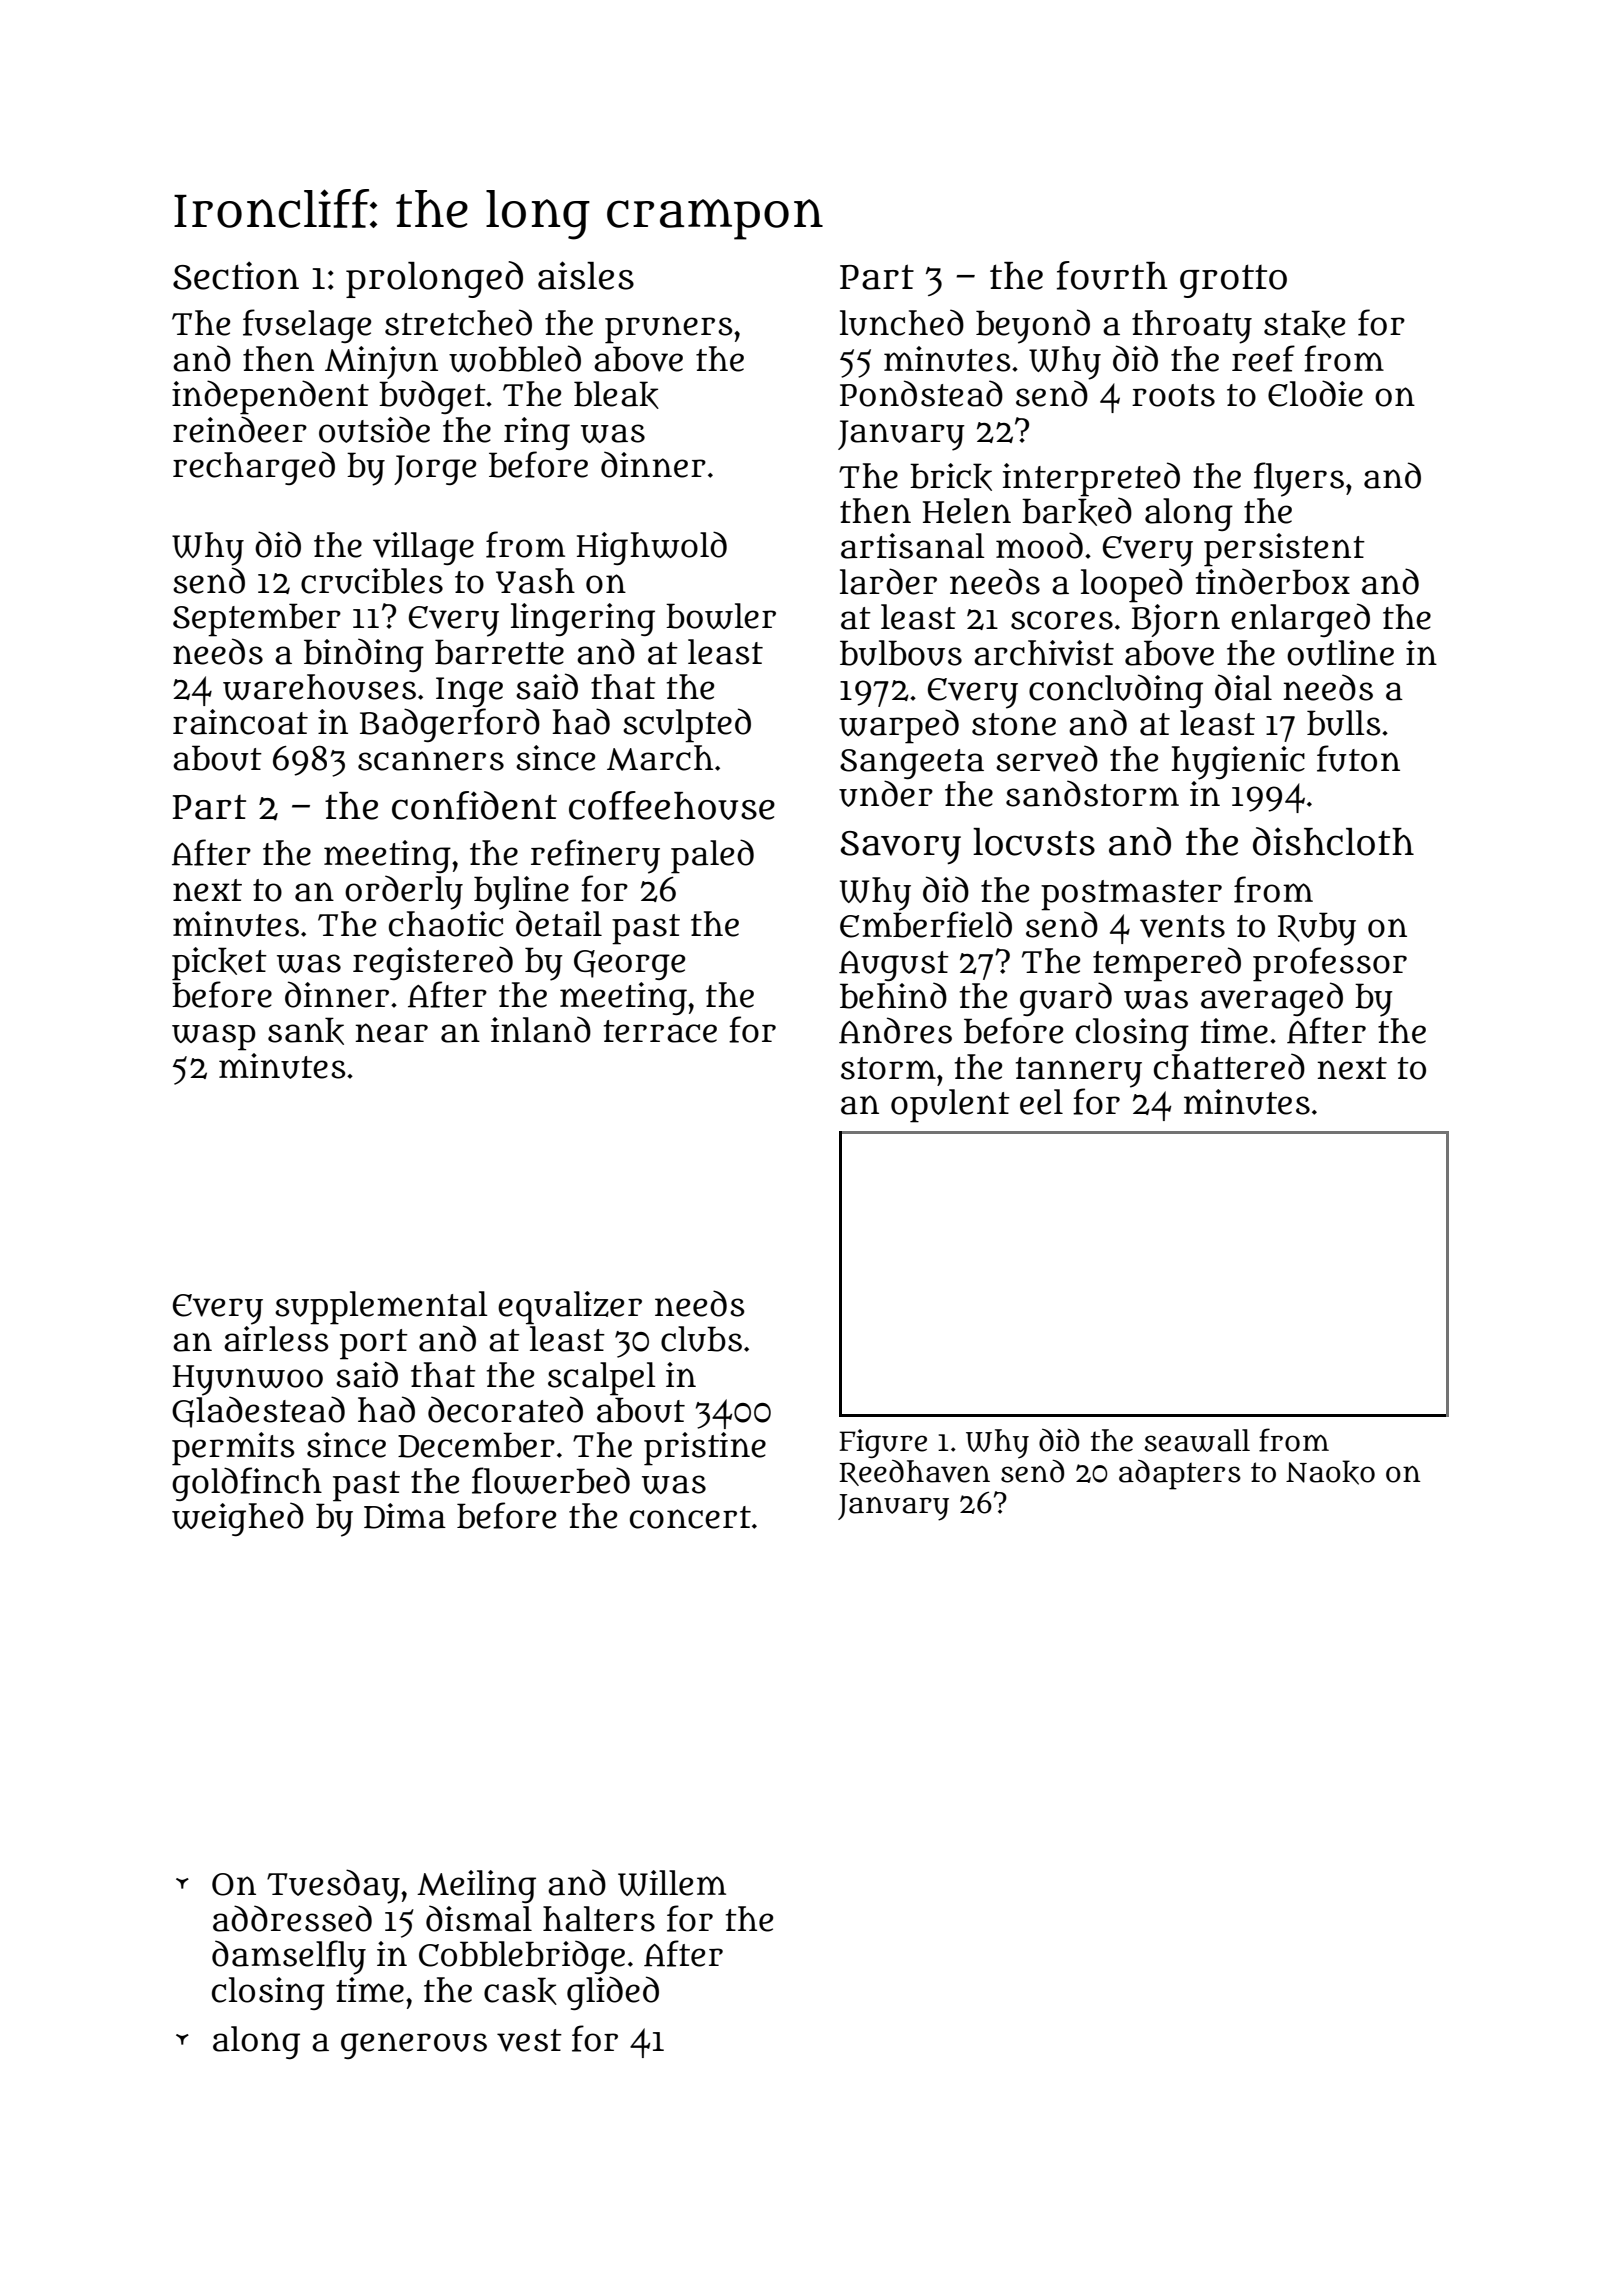  I want to click on warped, so click(899, 726).
